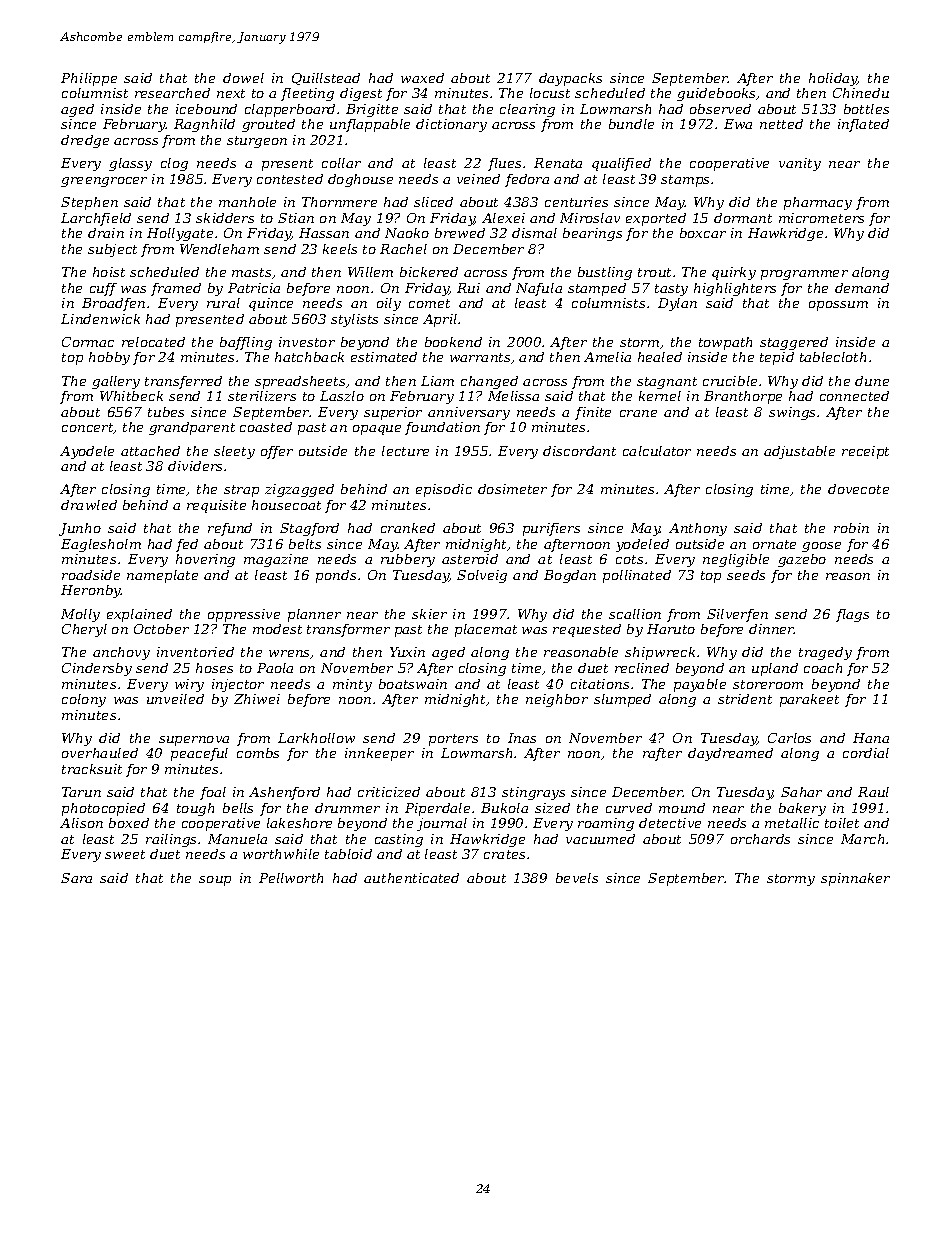 Image resolution: width=952 pixels, height=1233 pixels. What do you see at coordinates (258, 753) in the image?
I see `combs` at bounding box center [258, 753].
